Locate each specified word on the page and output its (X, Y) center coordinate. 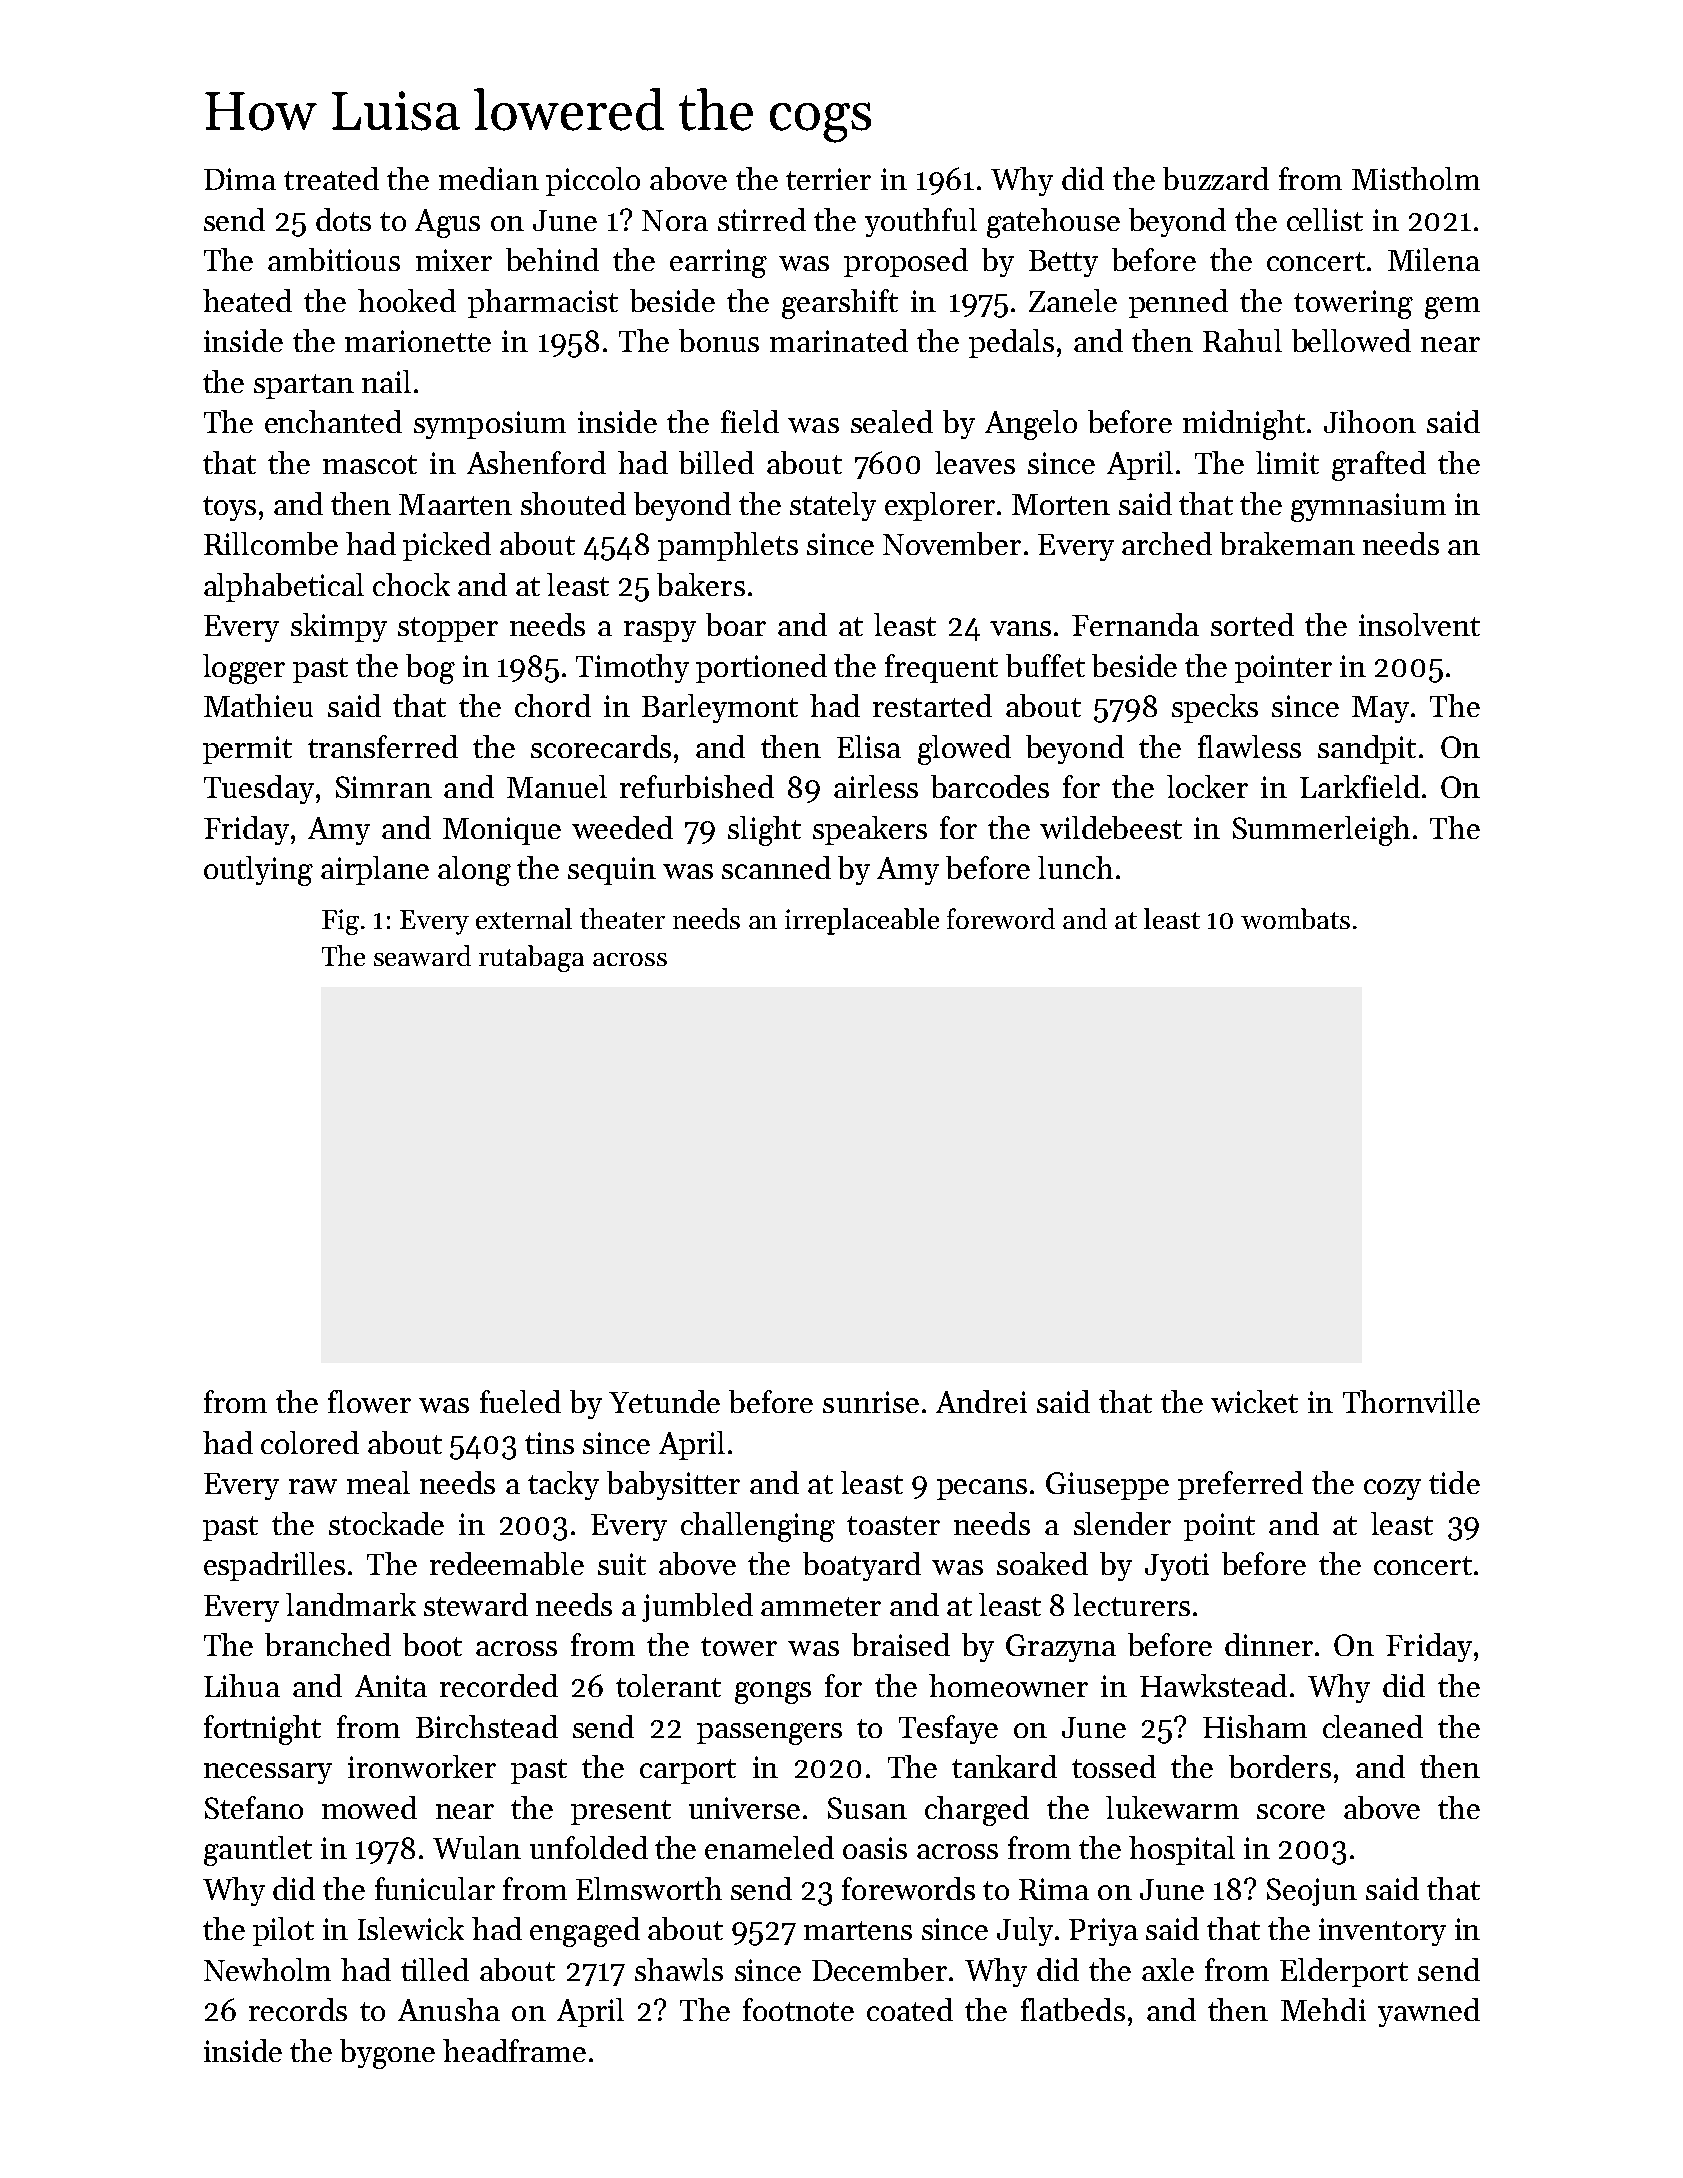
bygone (387, 2054)
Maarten (455, 504)
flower (369, 1401)
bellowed (1351, 340)
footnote (798, 2009)
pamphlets (728, 546)
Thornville (1411, 1401)
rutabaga (531, 958)
